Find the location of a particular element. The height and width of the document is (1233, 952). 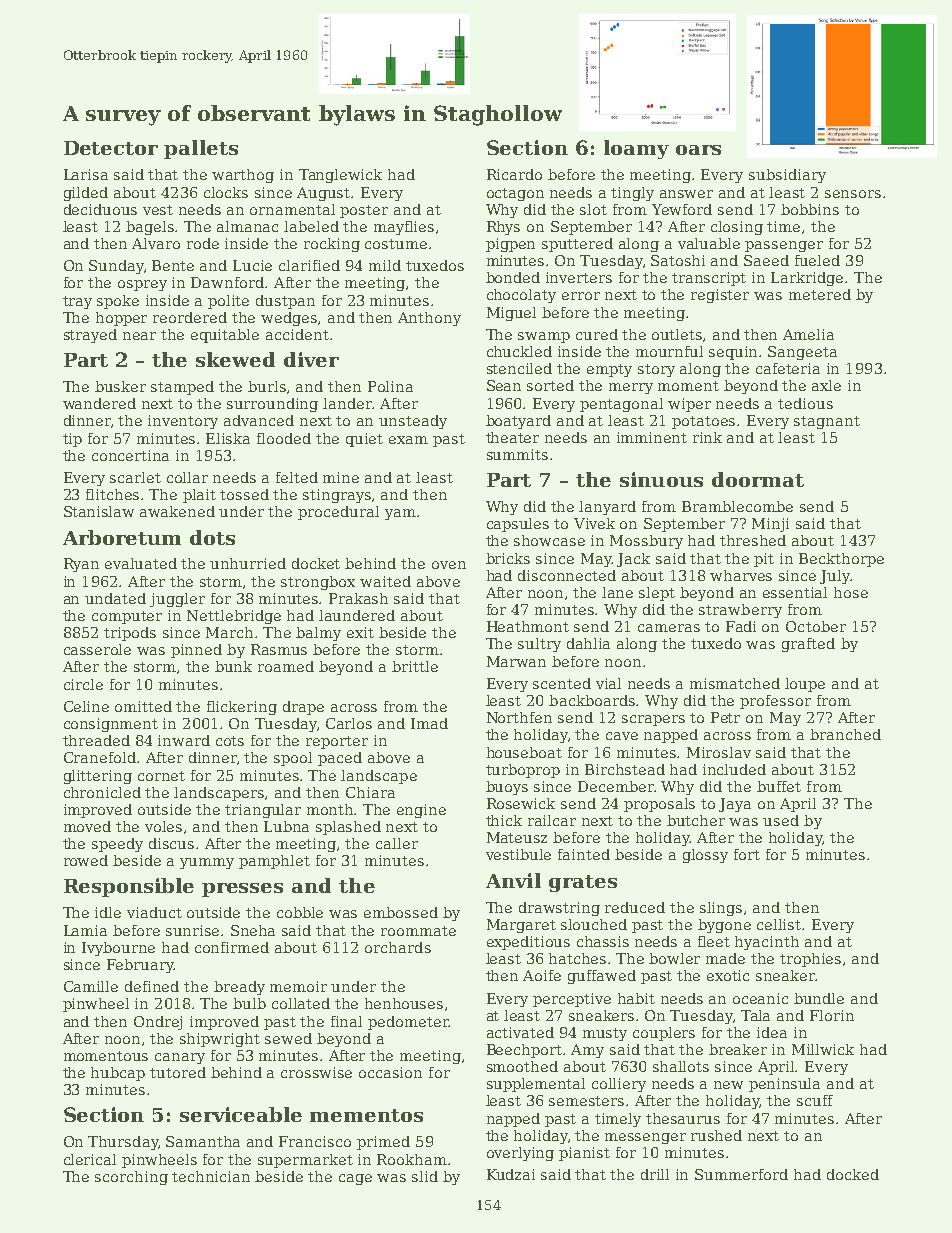

used is located at coordinates (781, 820).
